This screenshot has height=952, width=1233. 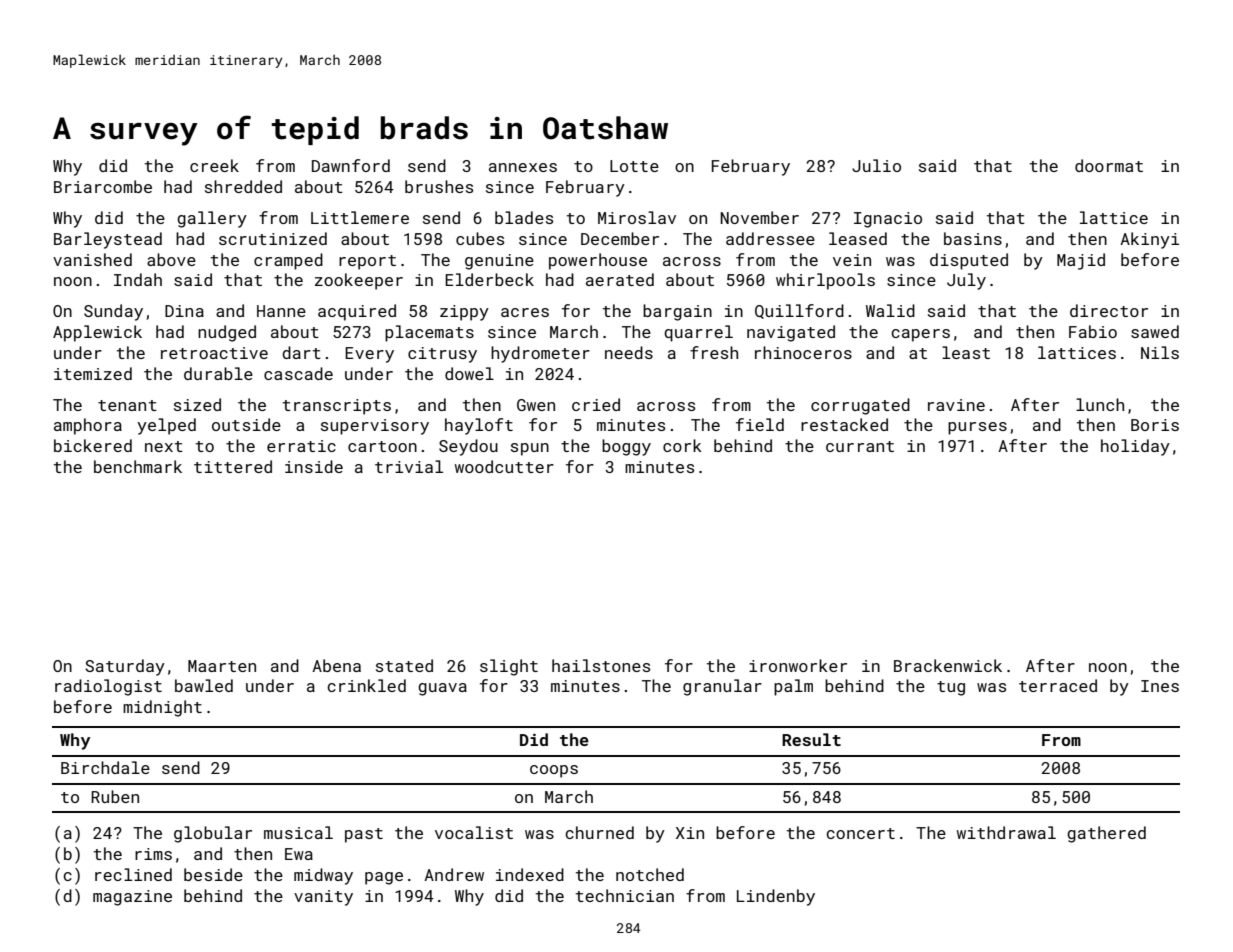 I want to click on ravine, so click(x=956, y=405).
